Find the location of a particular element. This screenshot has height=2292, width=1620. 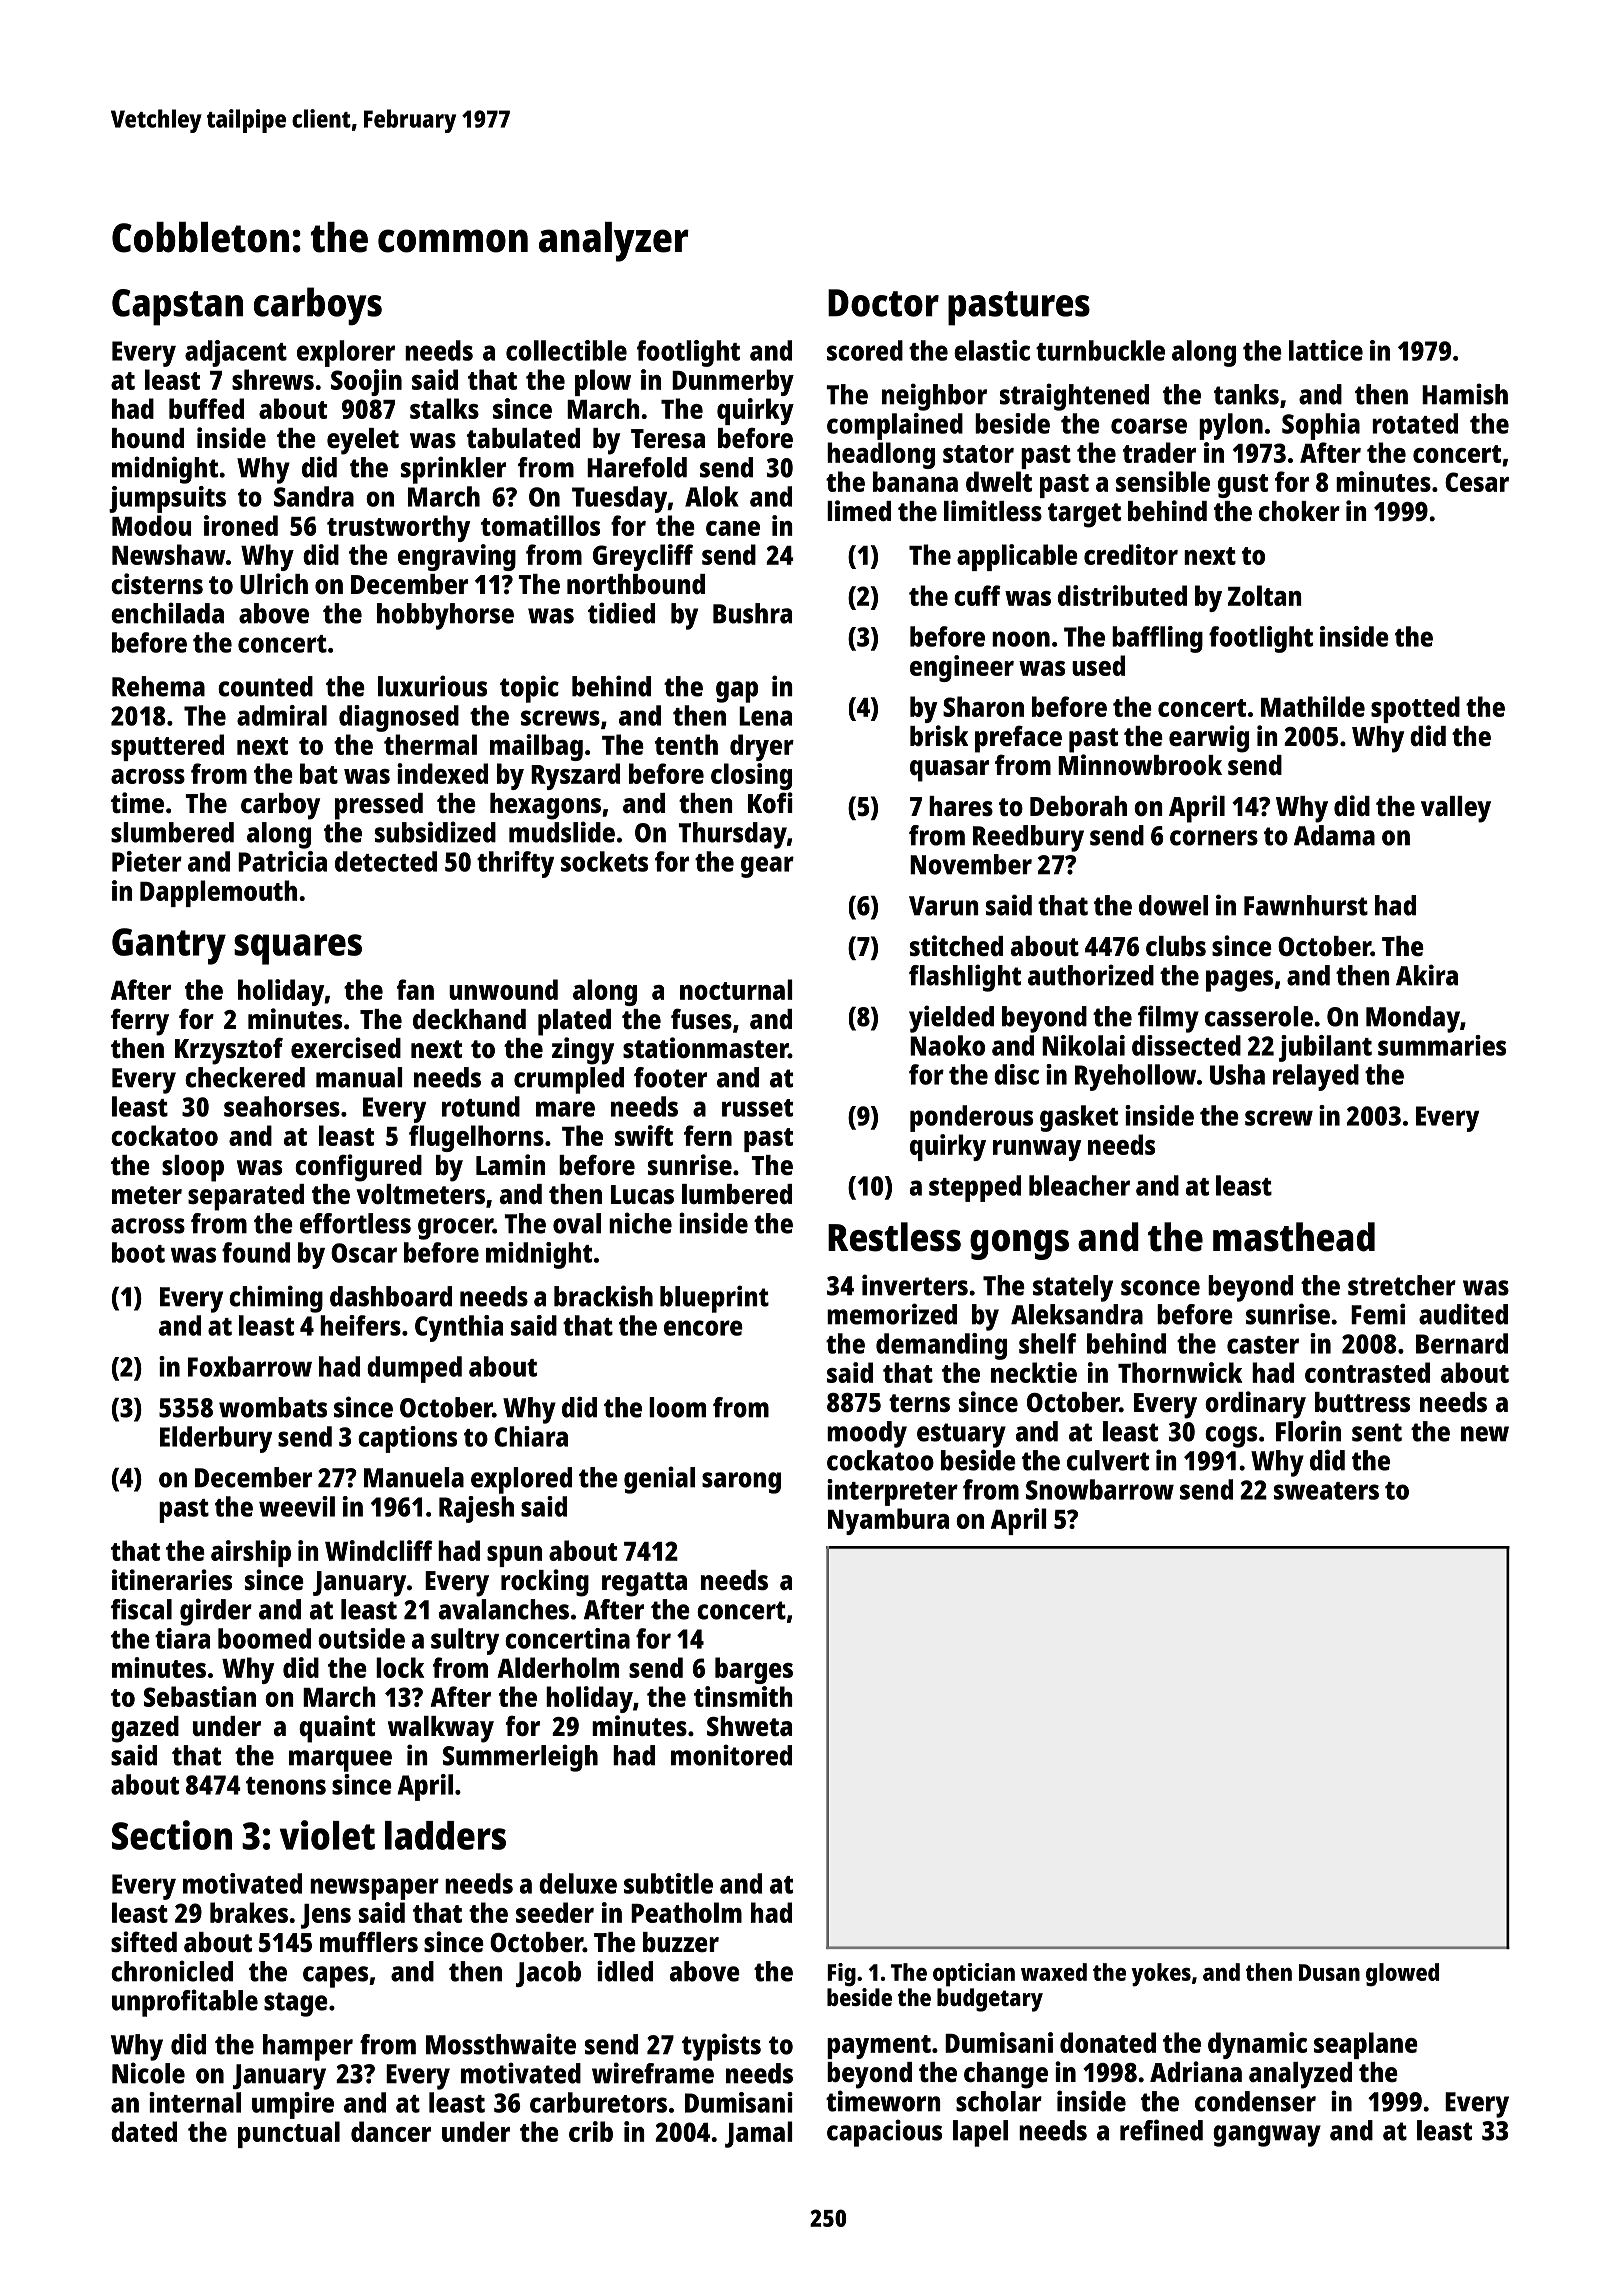

enchilada is located at coordinates (167, 613).
